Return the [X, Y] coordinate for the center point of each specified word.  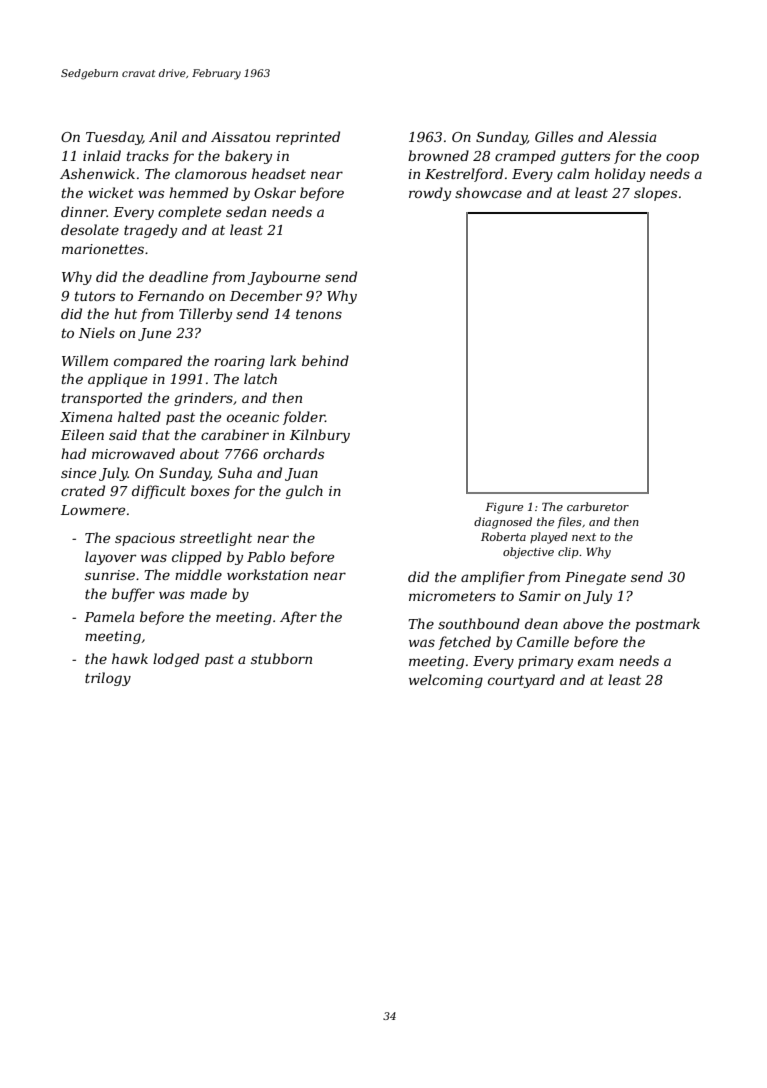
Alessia [631, 136]
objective [528, 553]
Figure [504, 508]
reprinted [308, 138]
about [199, 453]
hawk [130, 658]
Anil [163, 136]
